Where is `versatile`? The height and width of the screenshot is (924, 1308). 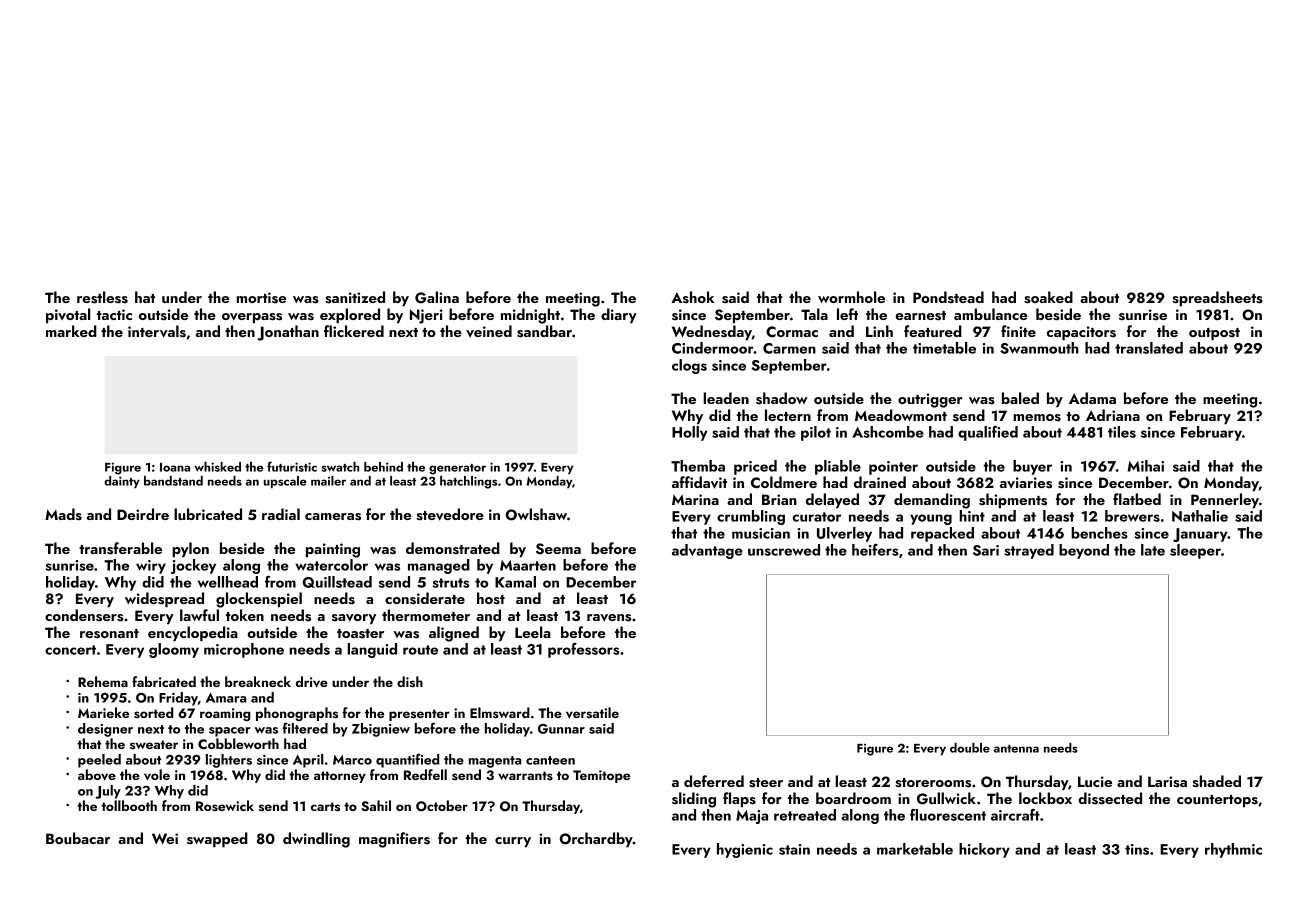 versatile is located at coordinates (592, 713).
